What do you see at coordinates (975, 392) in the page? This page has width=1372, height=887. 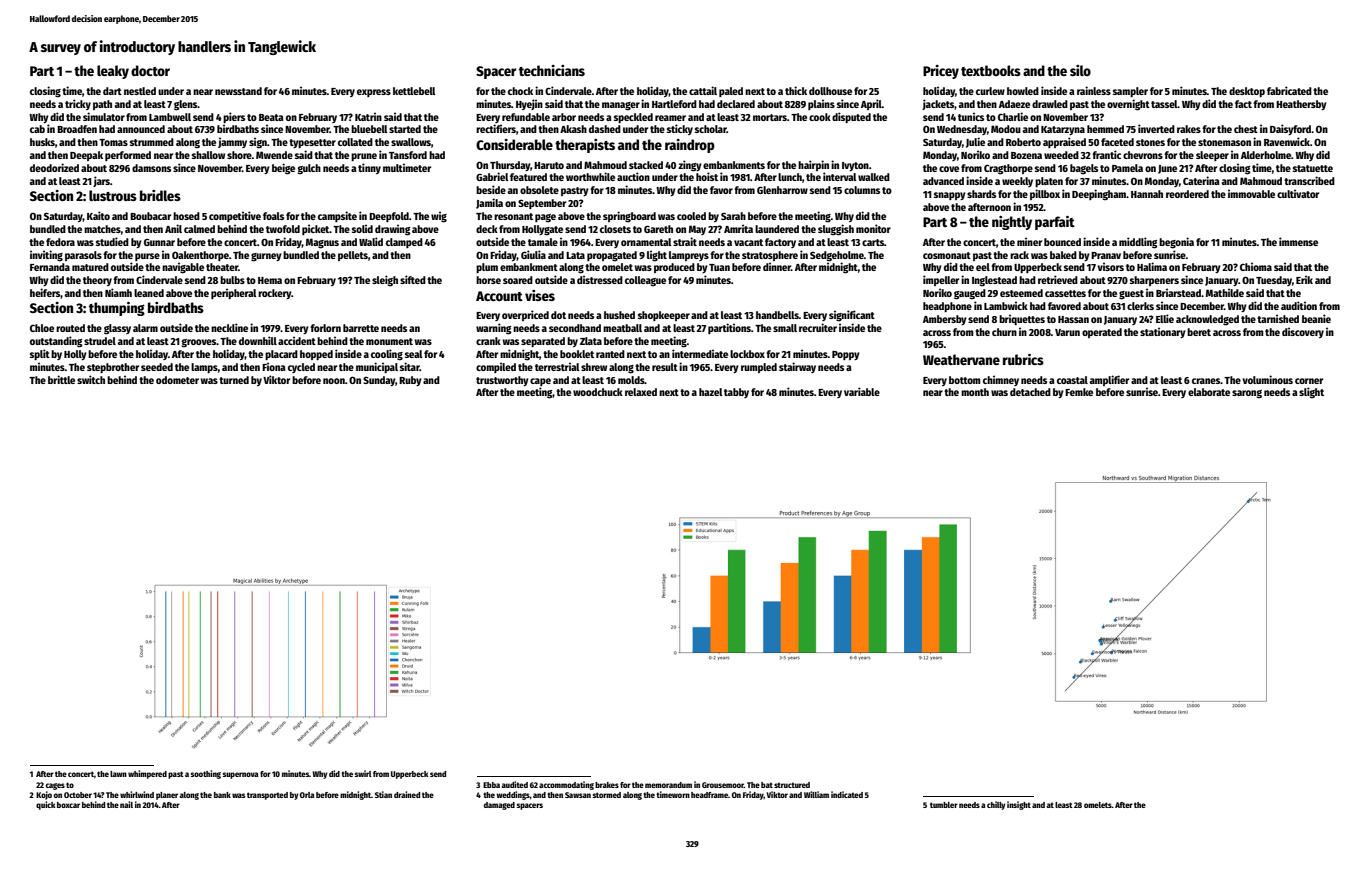 I see `month` at bounding box center [975, 392].
